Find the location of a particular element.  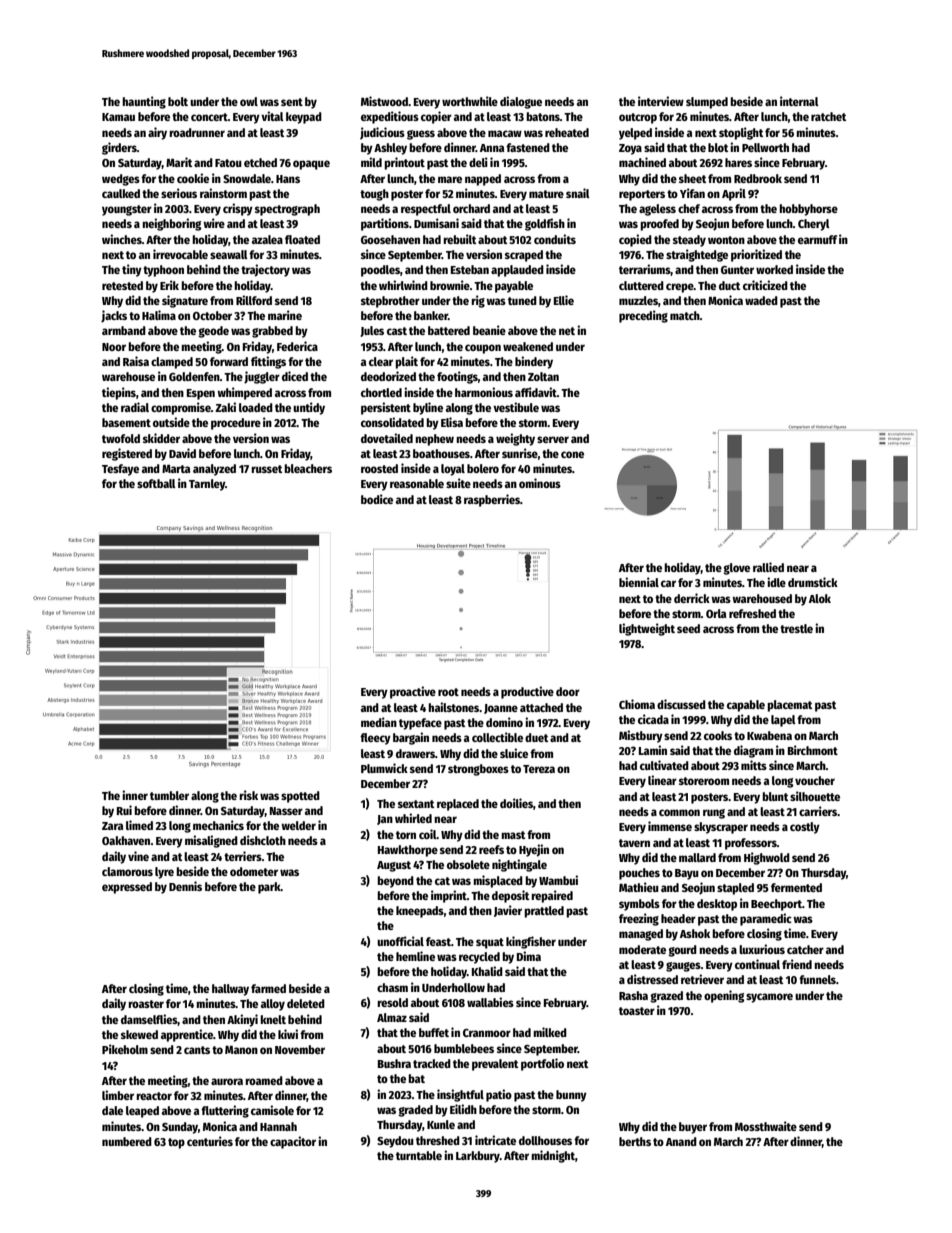

Manon is located at coordinates (241, 1050).
